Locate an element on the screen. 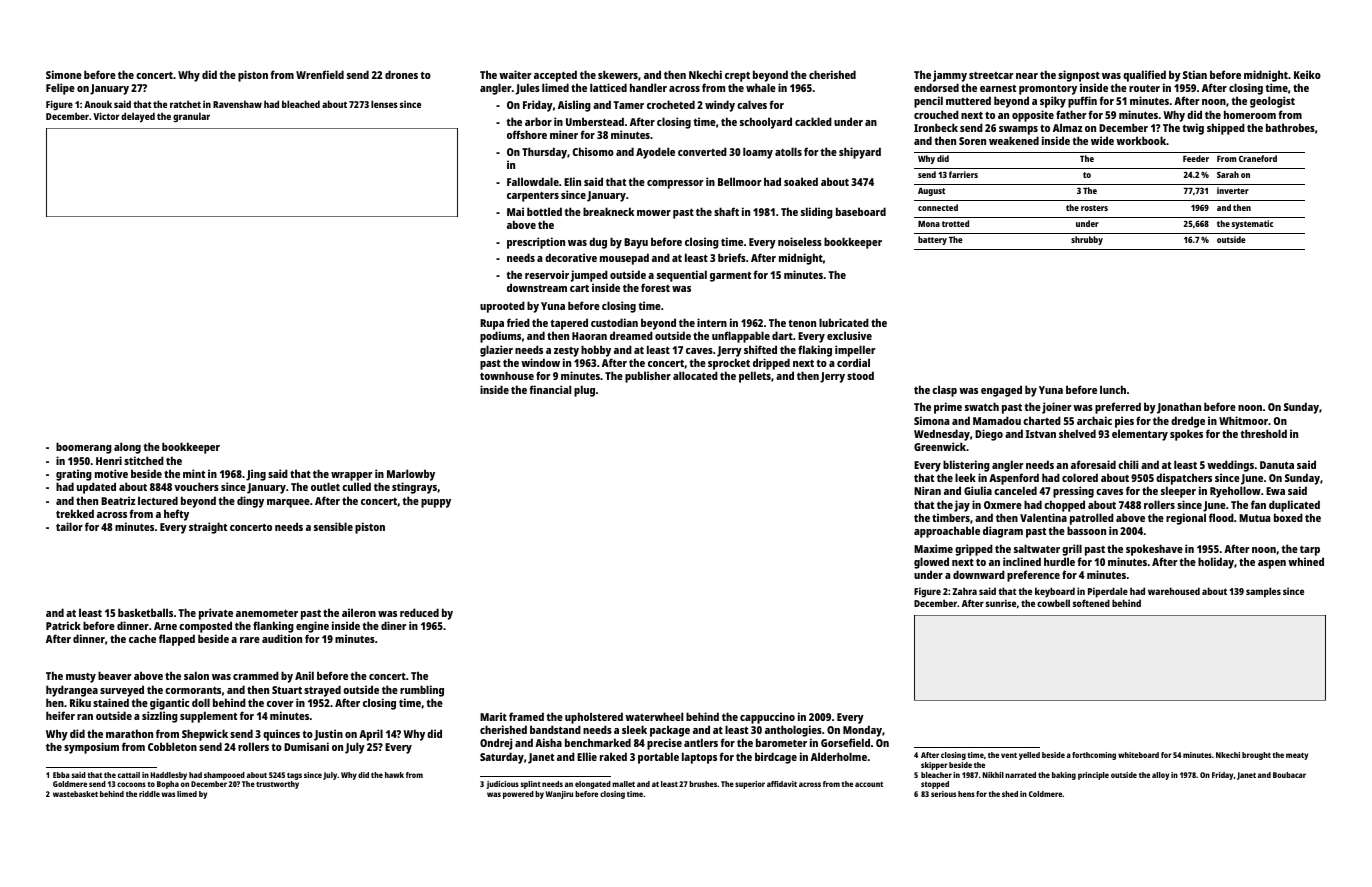 This screenshot has width=1372, height=887. Greenwick is located at coordinates (940, 446).
